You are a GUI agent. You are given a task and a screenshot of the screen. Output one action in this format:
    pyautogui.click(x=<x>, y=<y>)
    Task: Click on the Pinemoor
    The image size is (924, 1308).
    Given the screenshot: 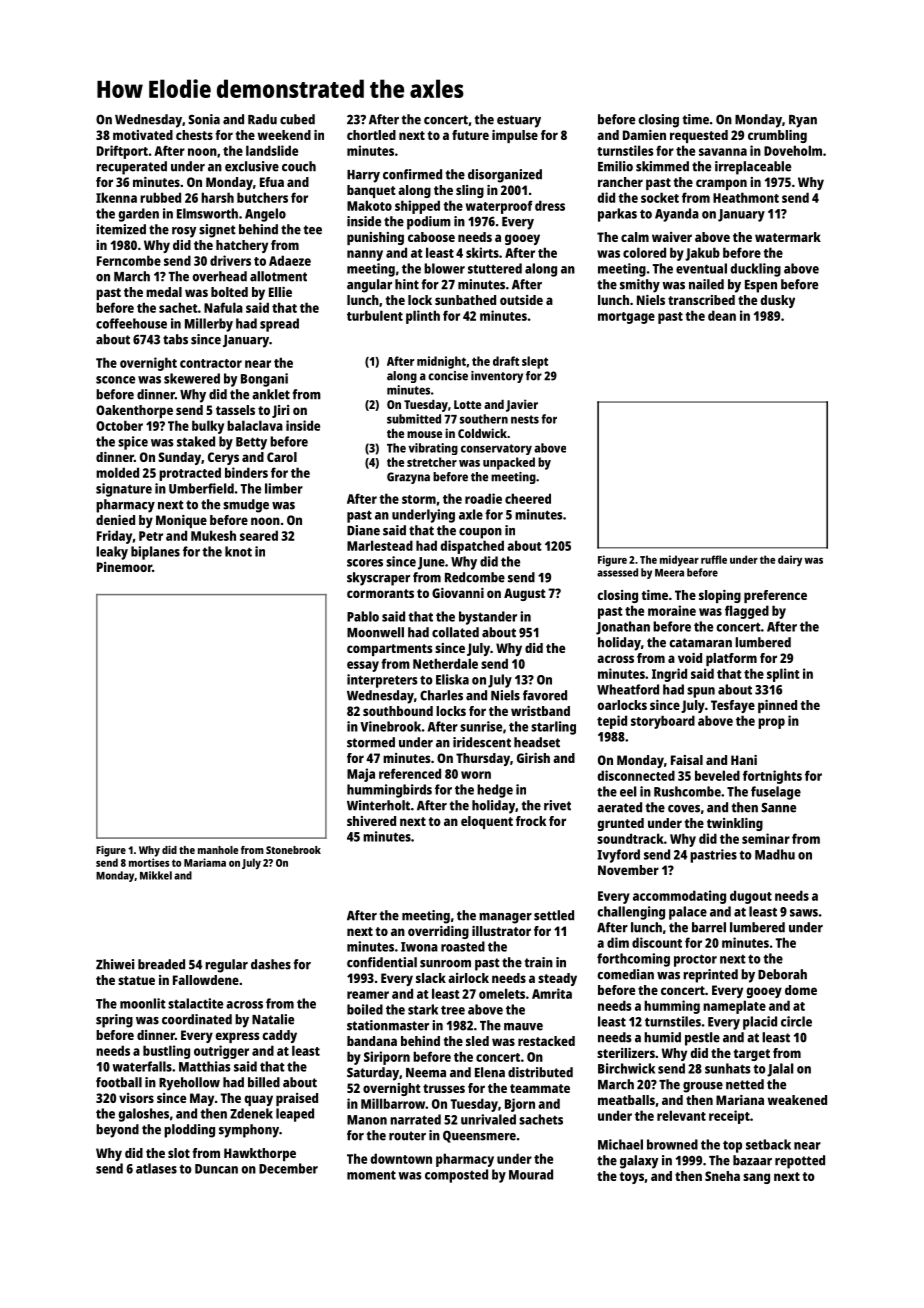 What is the action you would take?
    pyautogui.click(x=124, y=567)
